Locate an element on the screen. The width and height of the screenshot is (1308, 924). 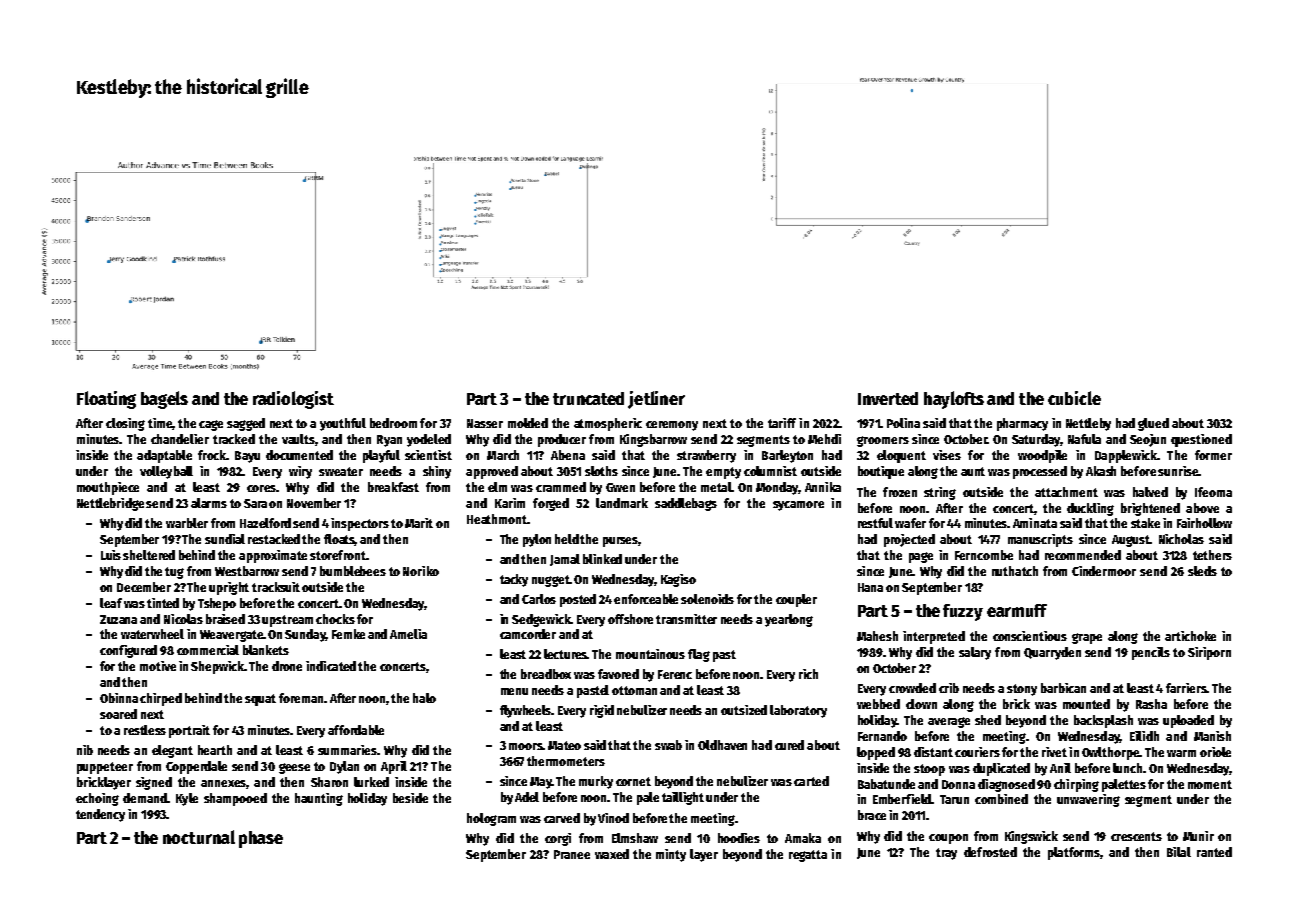
truncated is located at coordinates (588, 398).
